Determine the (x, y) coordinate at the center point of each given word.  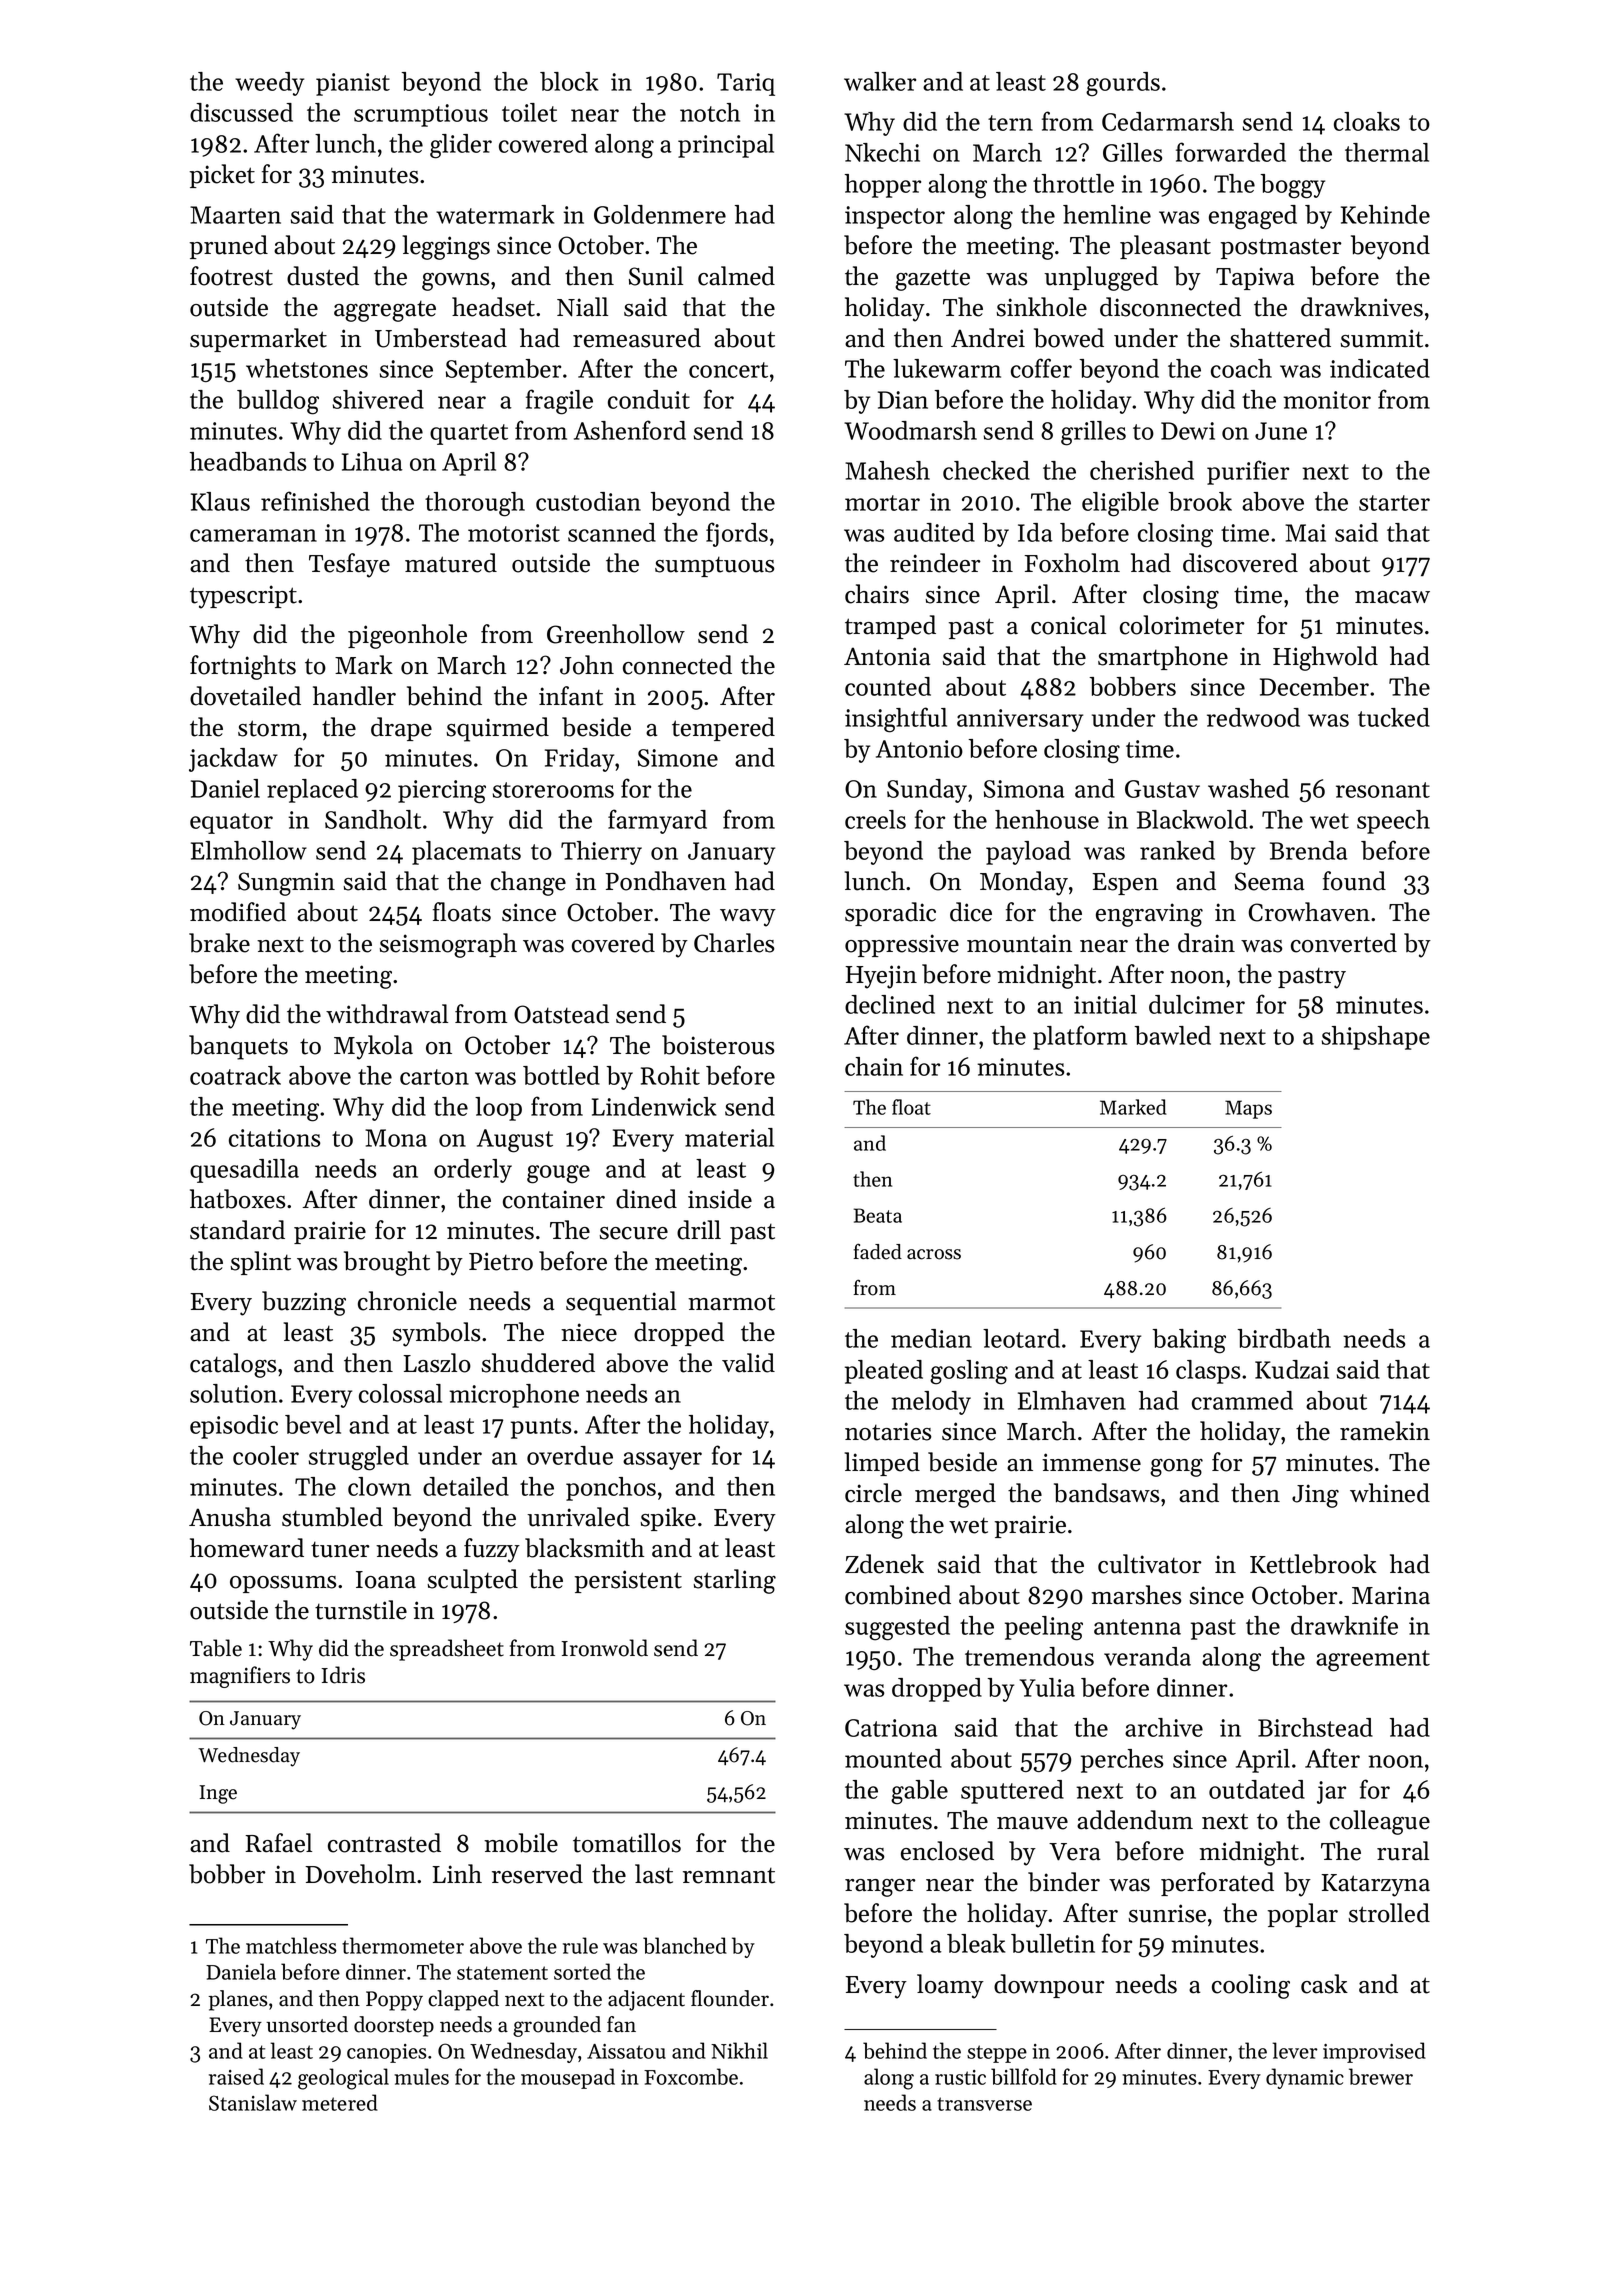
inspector (895, 217)
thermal (1387, 152)
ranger (880, 1888)
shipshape (1376, 1038)
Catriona (891, 1728)
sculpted (472, 1581)
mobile (521, 1843)
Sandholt (373, 819)
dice (971, 912)
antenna (1137, 1627)
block (569, 81)
